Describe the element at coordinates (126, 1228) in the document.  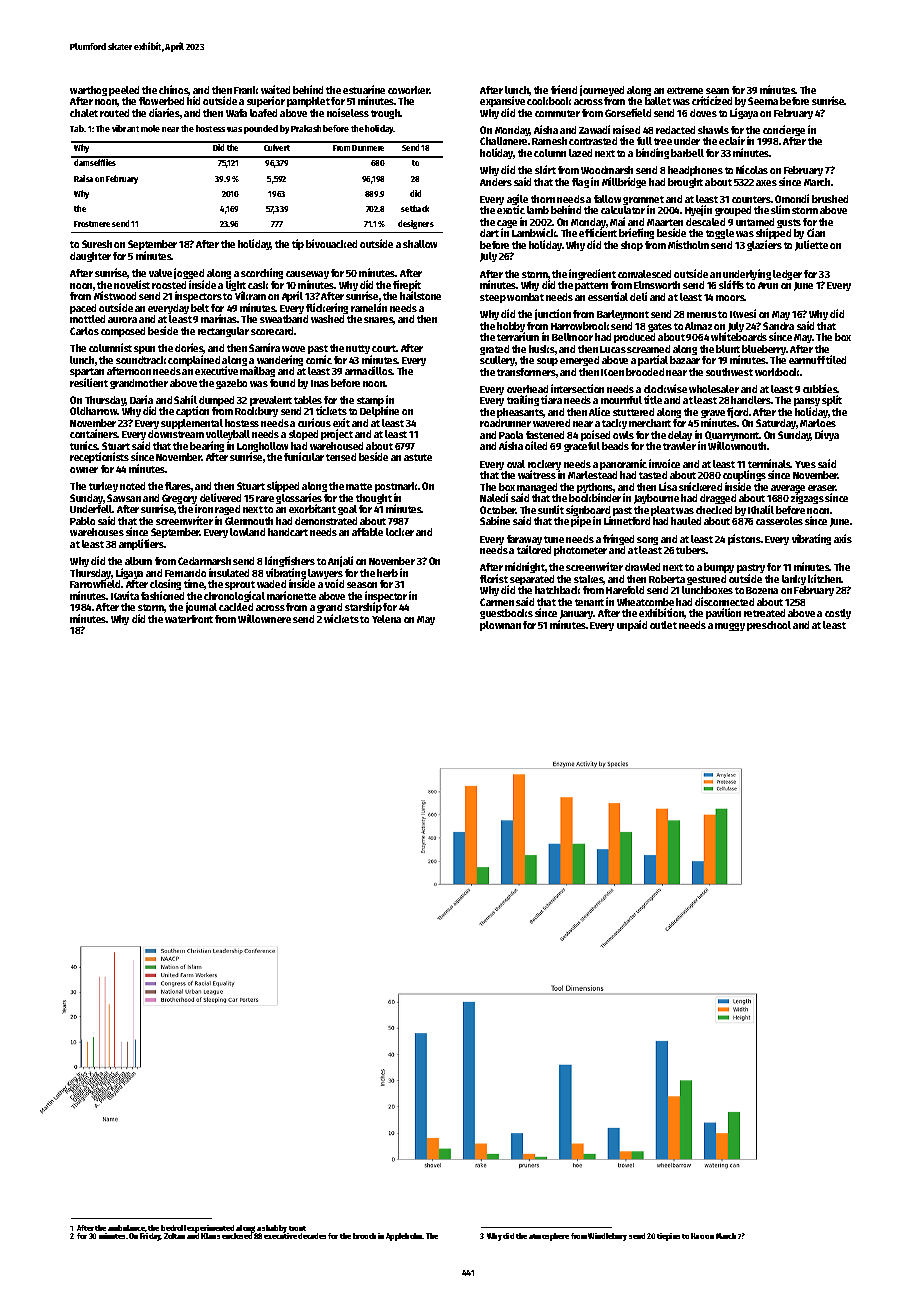
I see `ambulance` at that location.
